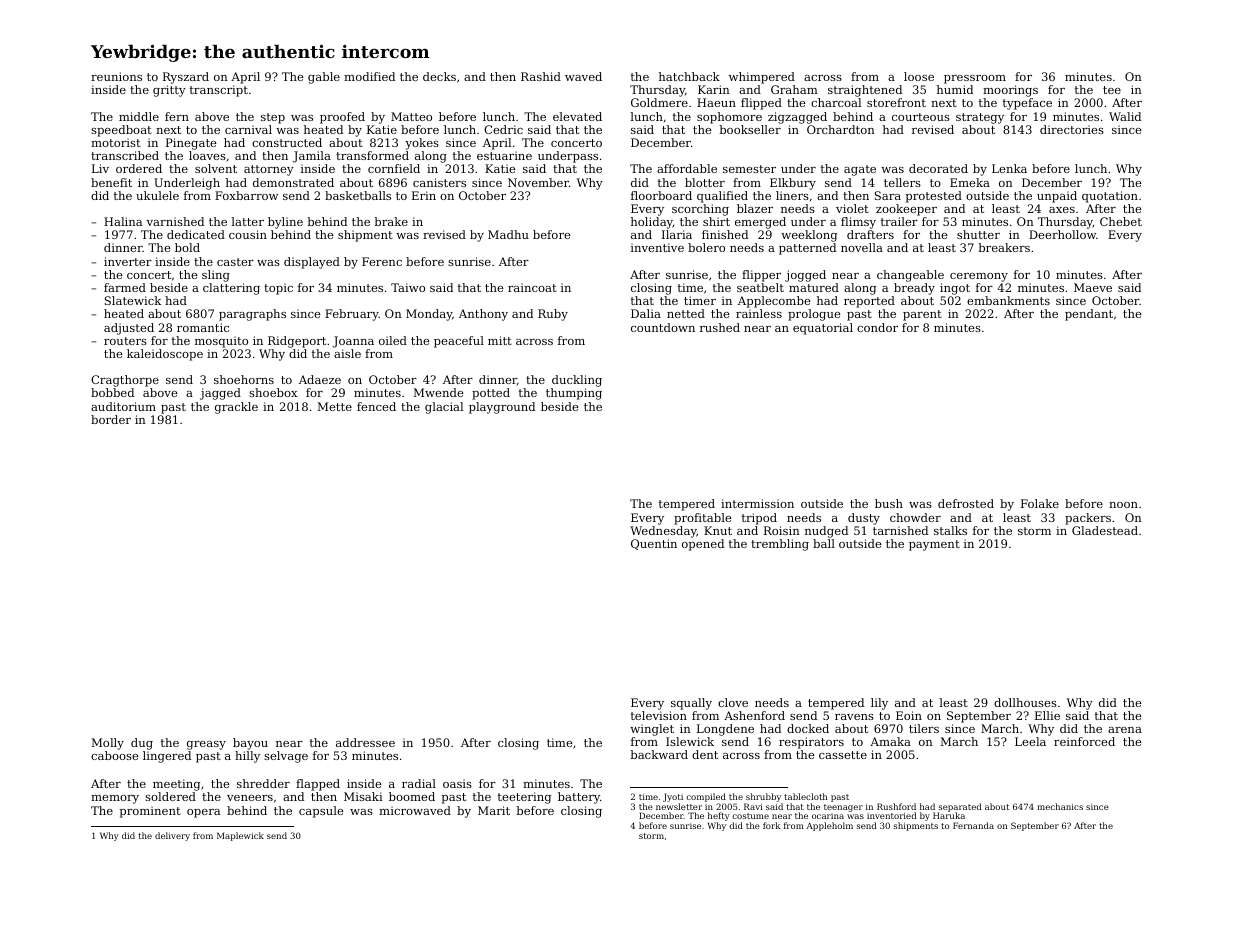 This page has width=1233, height=952. What do you see at coordinates (922, 315) in the page?
I see `parent` at bounding box center [922, 315].
